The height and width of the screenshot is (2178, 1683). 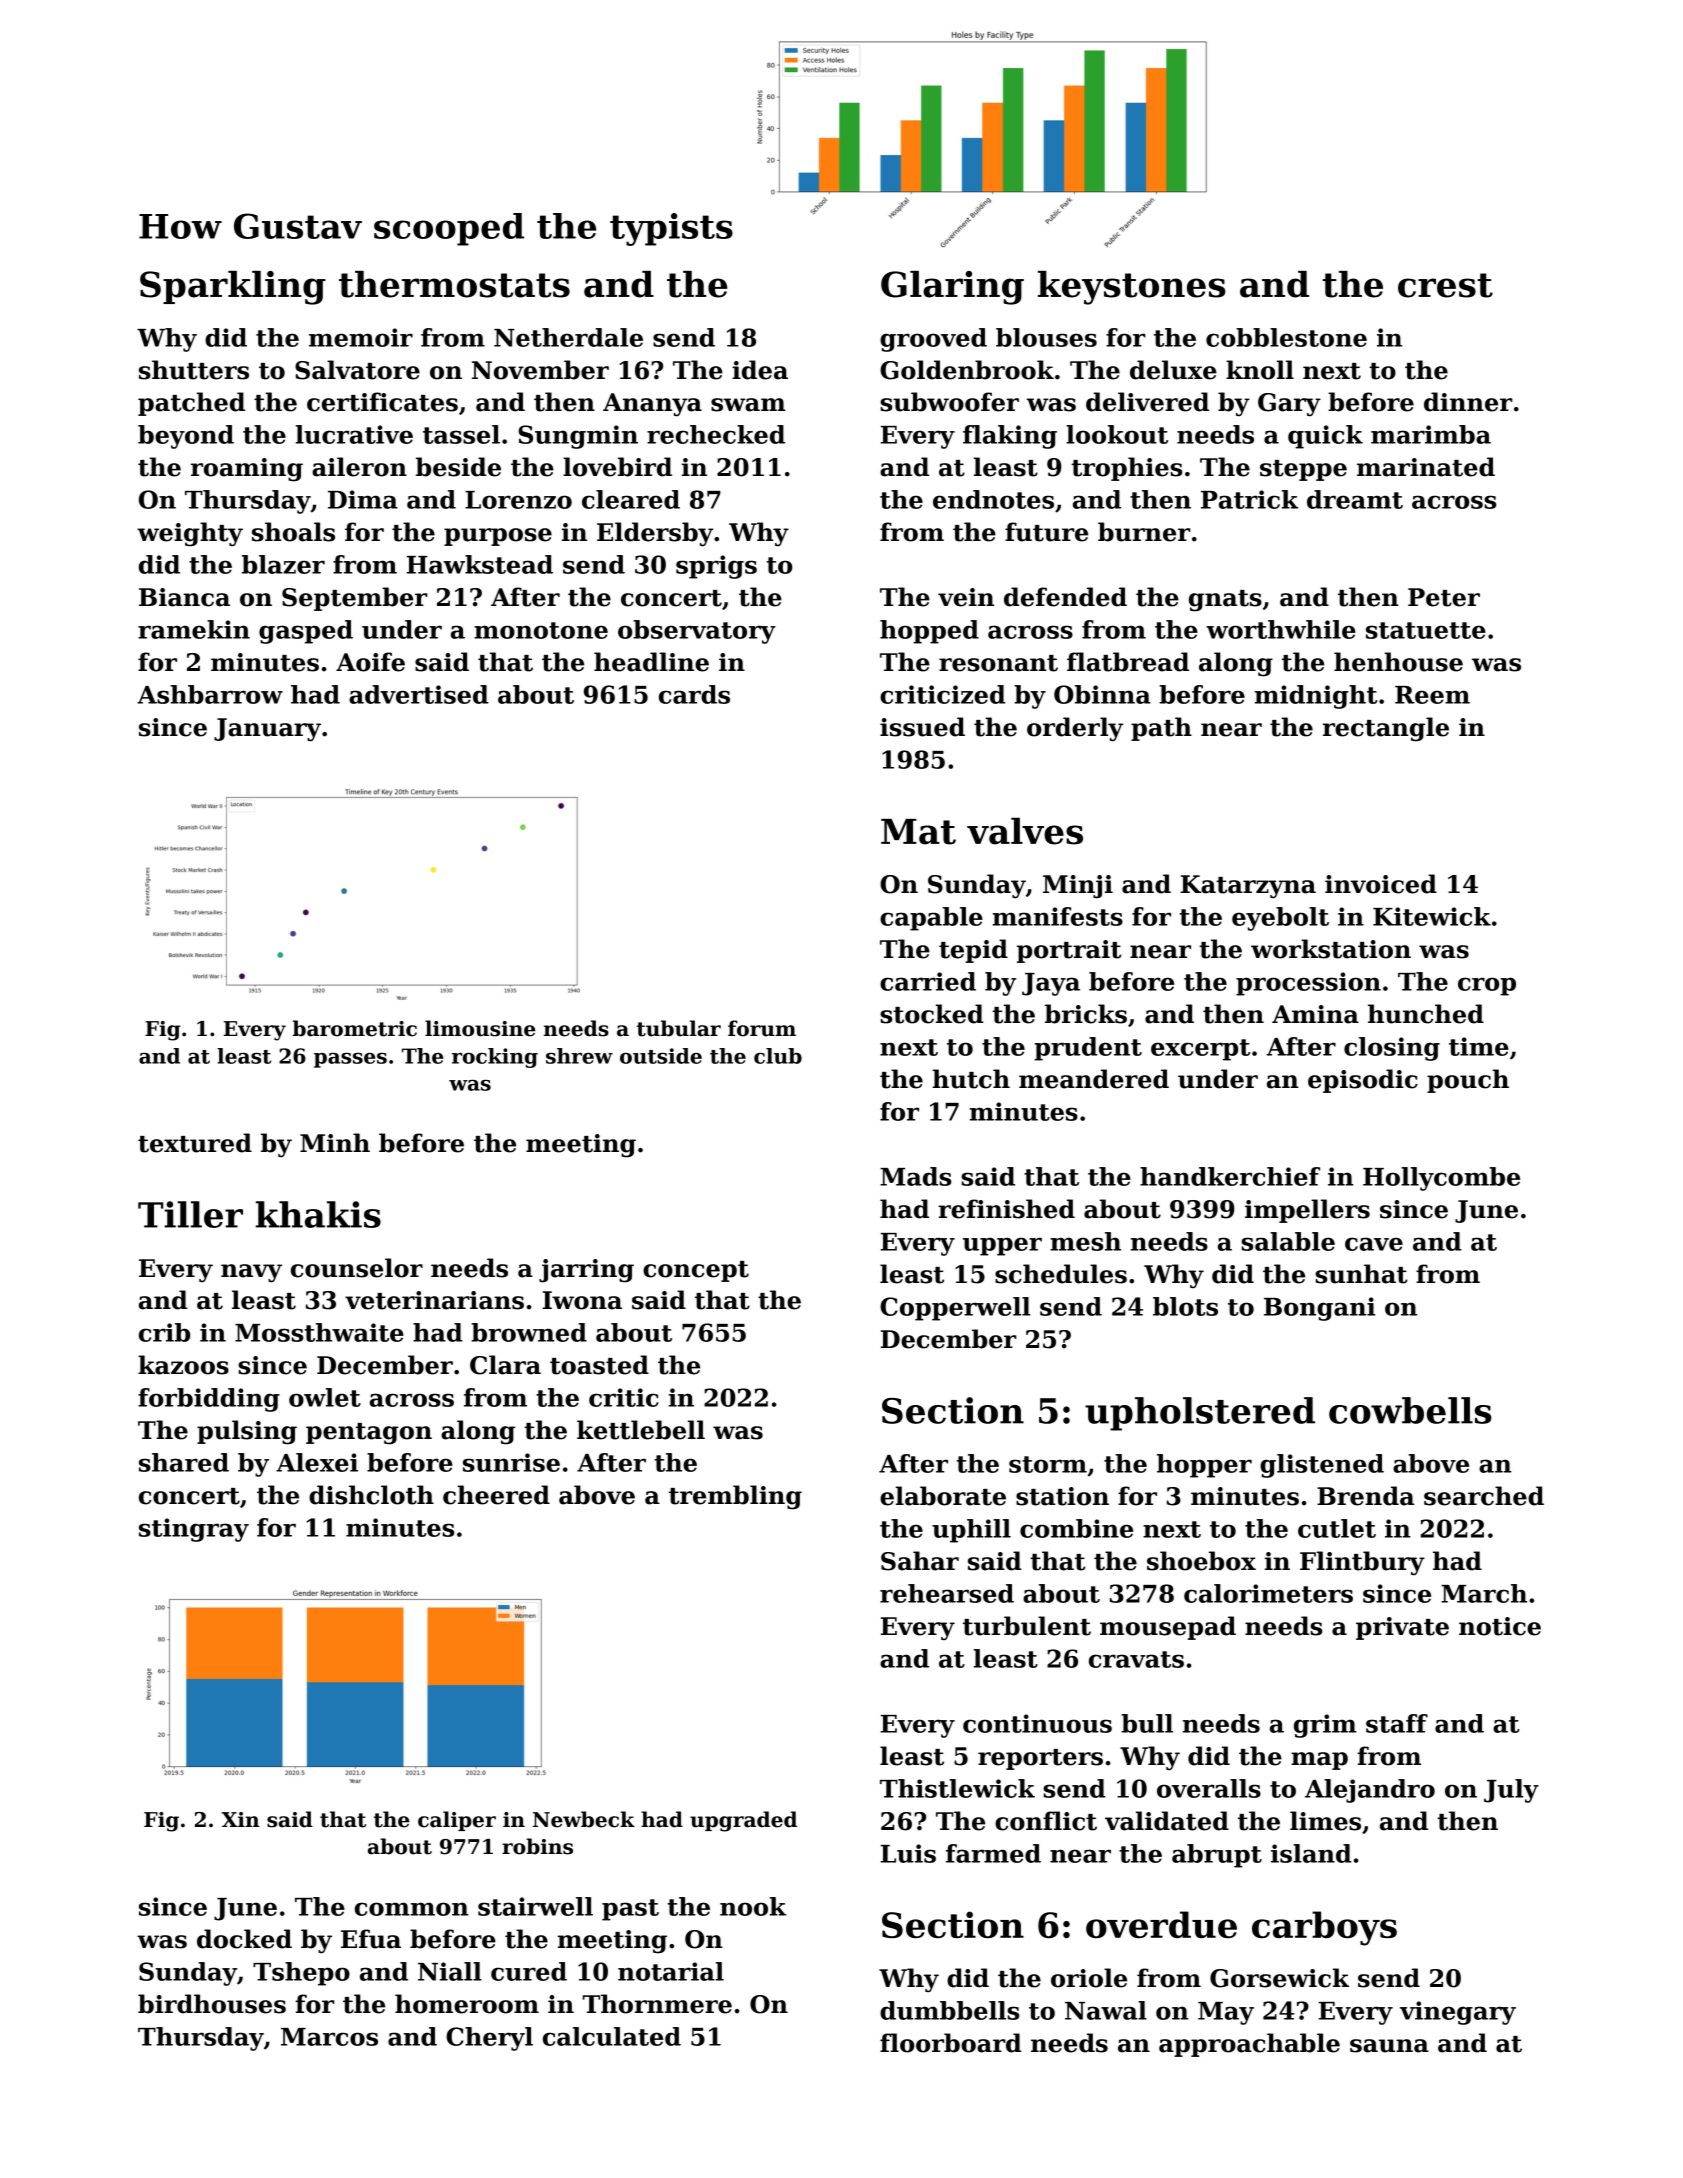 I want to click on thermostats, so click(x=454, y=284).
